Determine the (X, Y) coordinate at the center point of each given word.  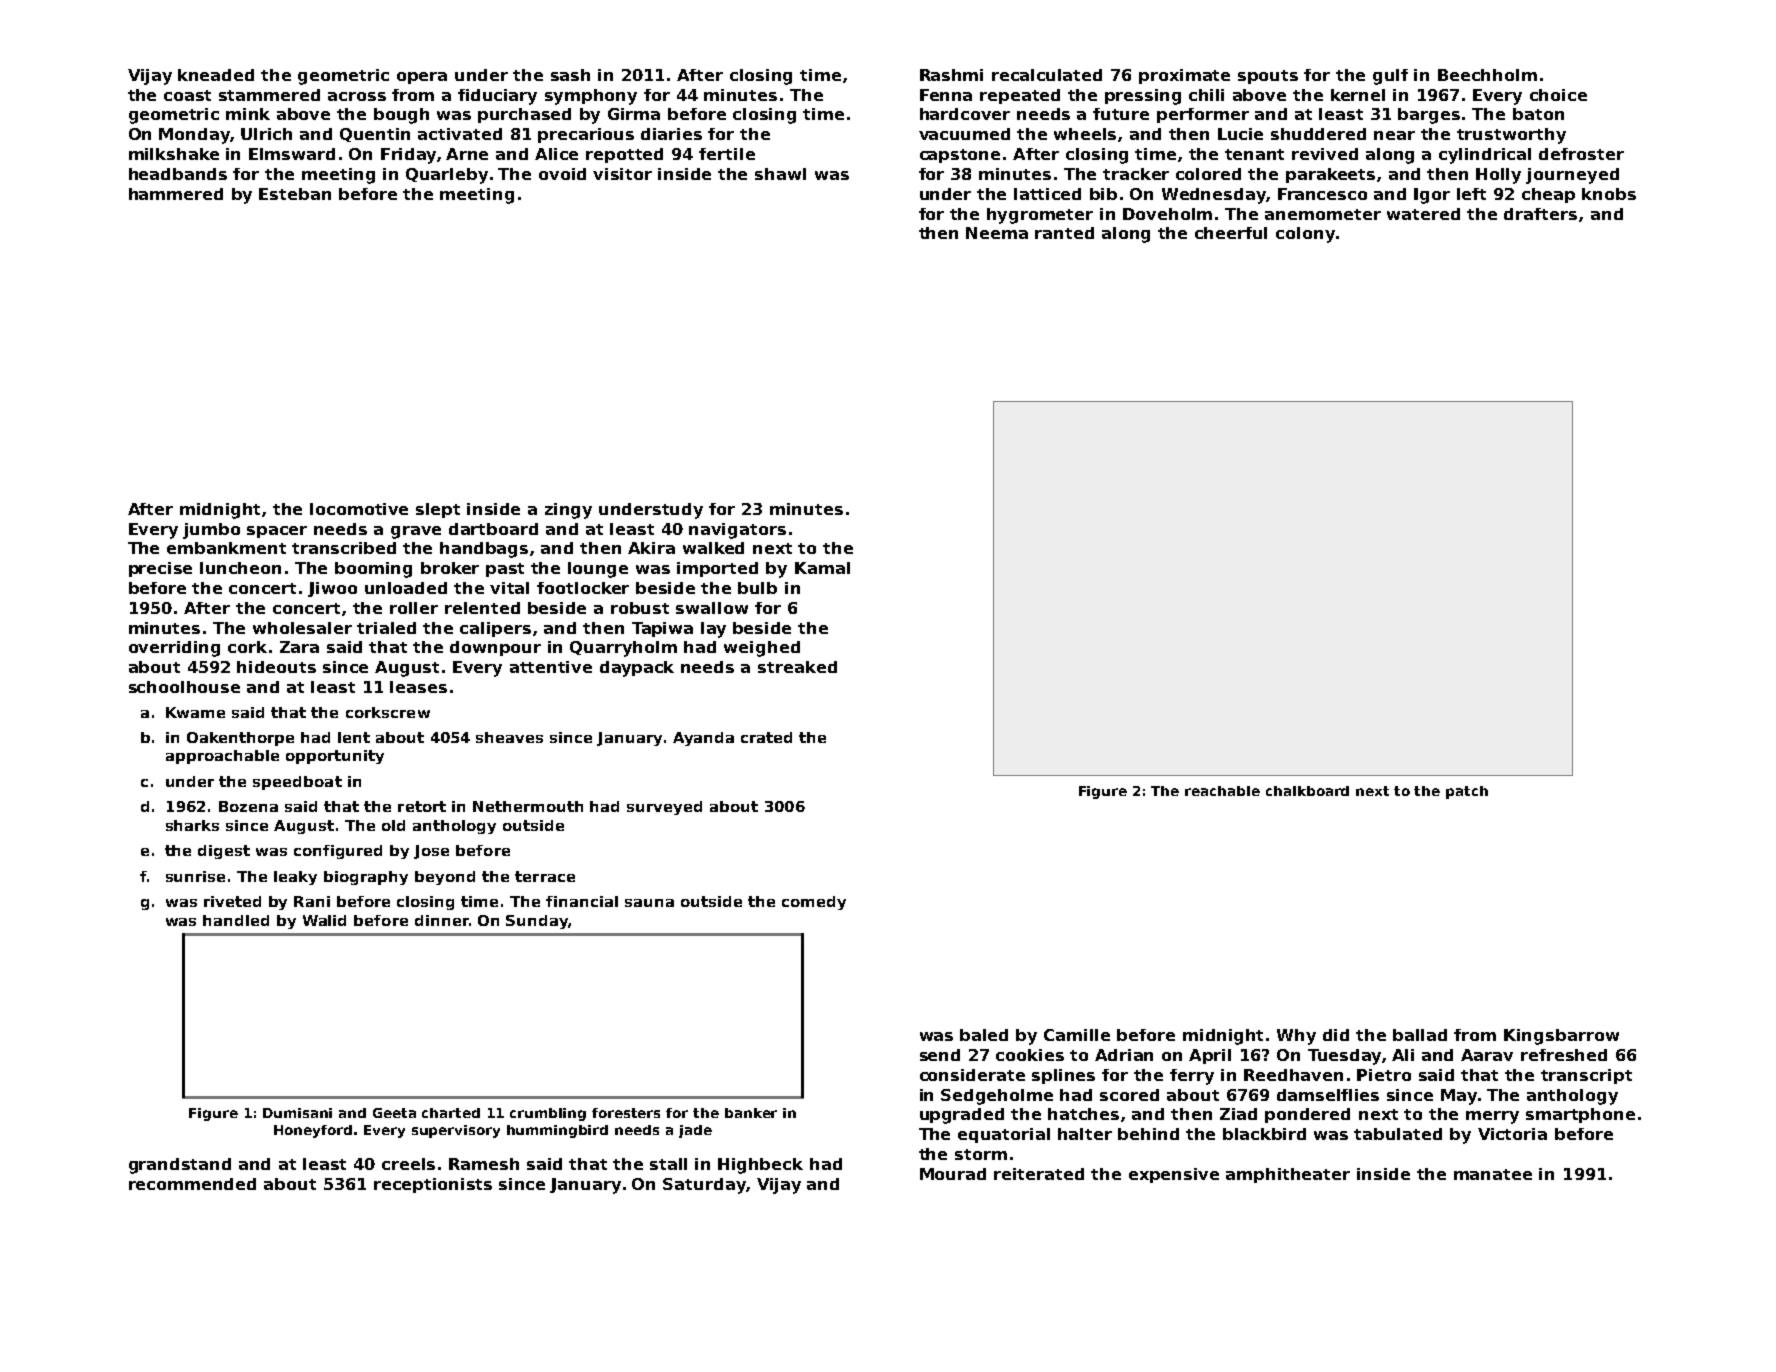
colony (1305, 235)
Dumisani (297, 1113)
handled (236, 920)
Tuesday (1344, 1057)
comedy (814, 903)
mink (248, 114)
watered (1423, 214)
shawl (780, 174)
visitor (622, 174)
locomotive (359, 509)
